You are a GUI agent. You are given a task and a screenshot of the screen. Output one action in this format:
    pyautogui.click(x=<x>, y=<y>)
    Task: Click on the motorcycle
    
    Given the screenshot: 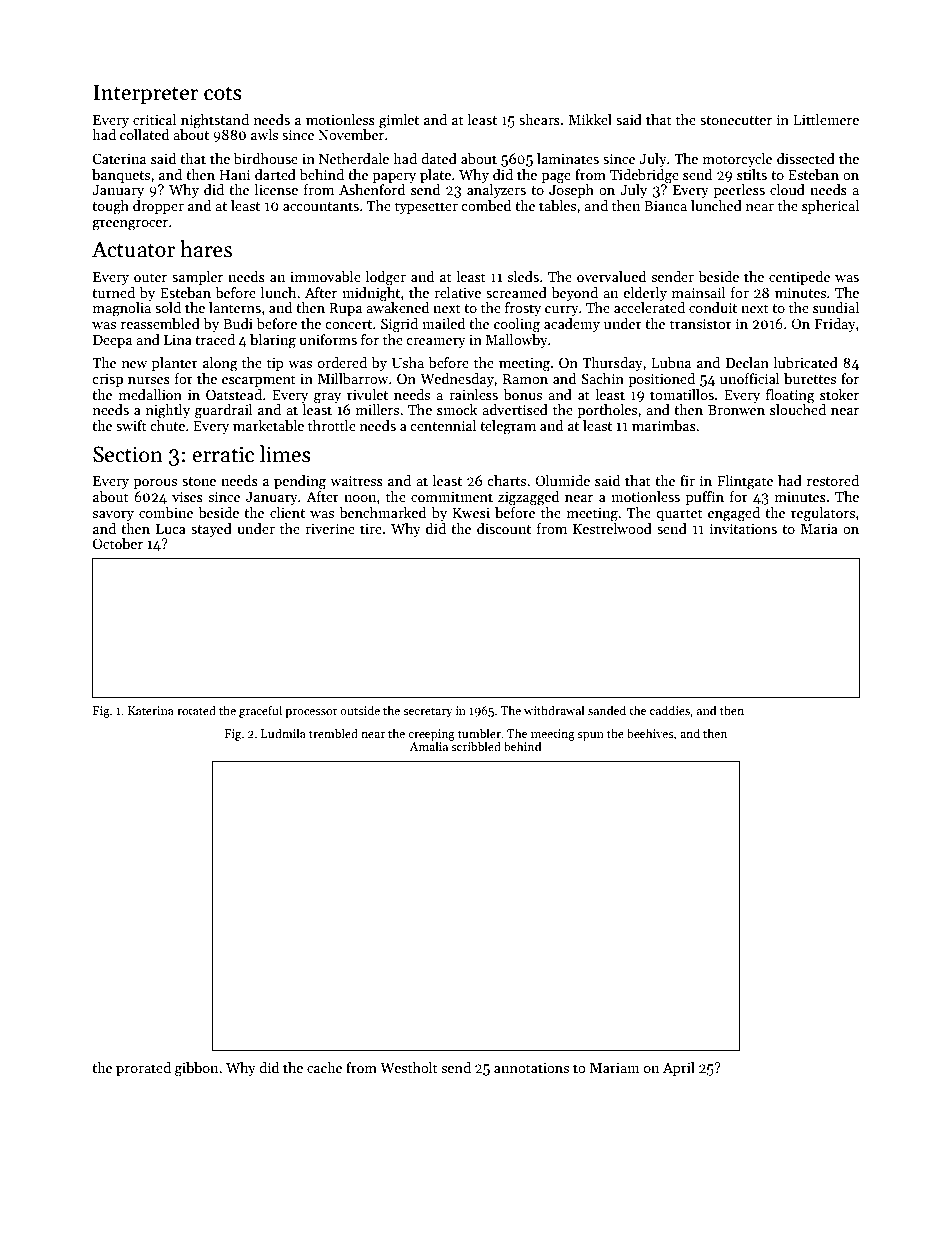 What is the action you would take?
    pyautogui.click(x=737, y=160)
